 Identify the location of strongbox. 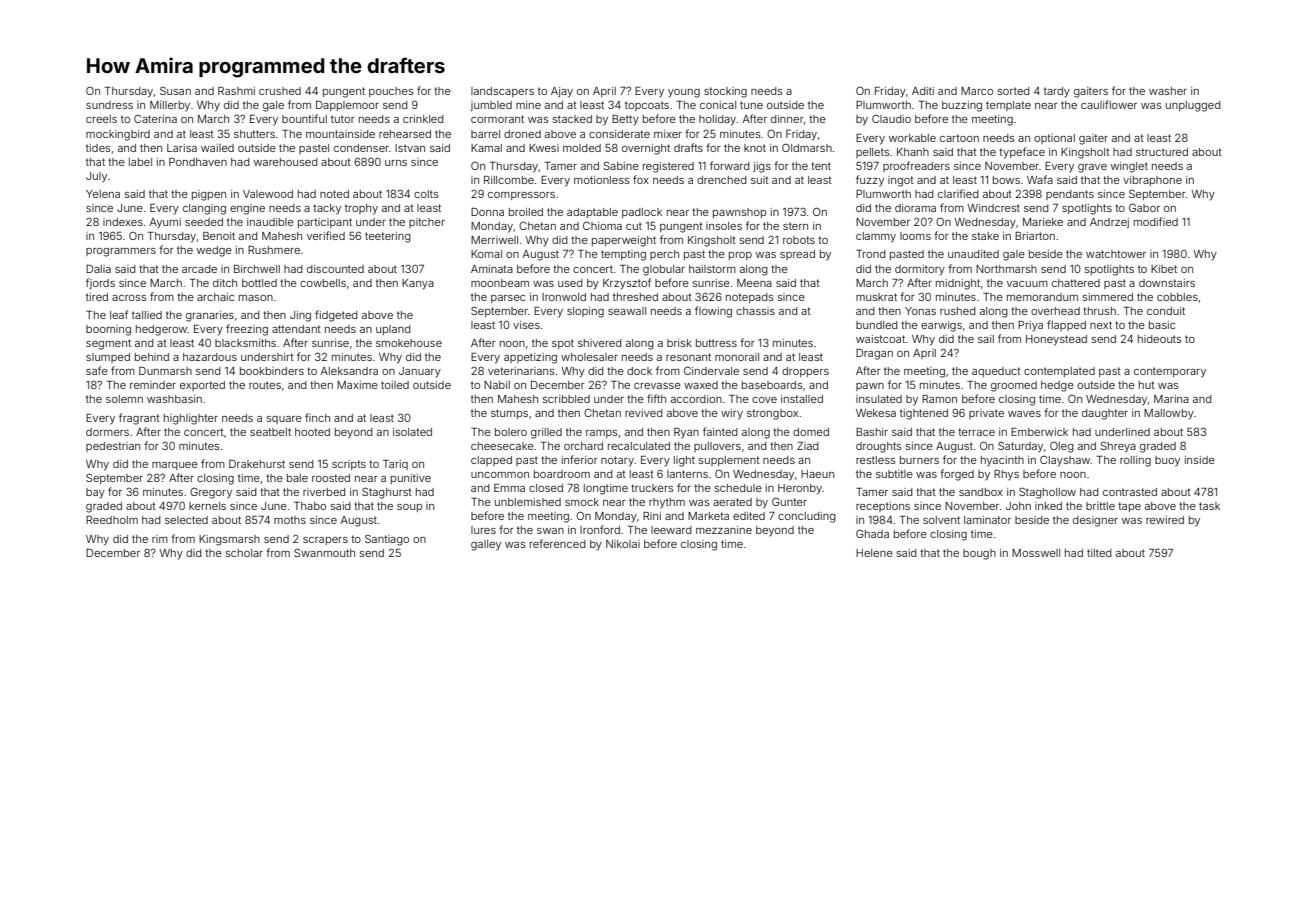
(772, 414).
